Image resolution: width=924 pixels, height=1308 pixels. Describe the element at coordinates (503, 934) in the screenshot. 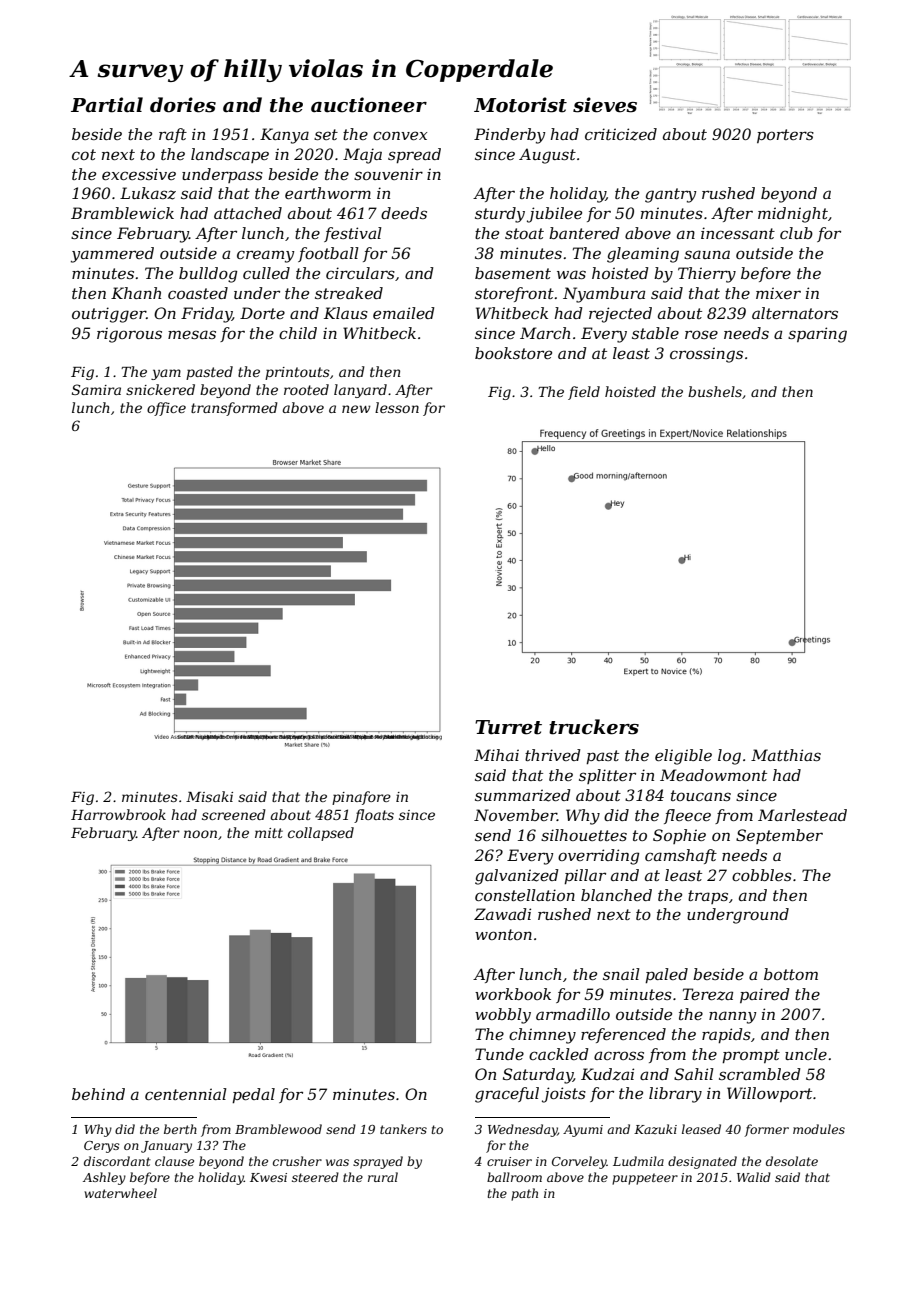

I see `wonton` at that location.
